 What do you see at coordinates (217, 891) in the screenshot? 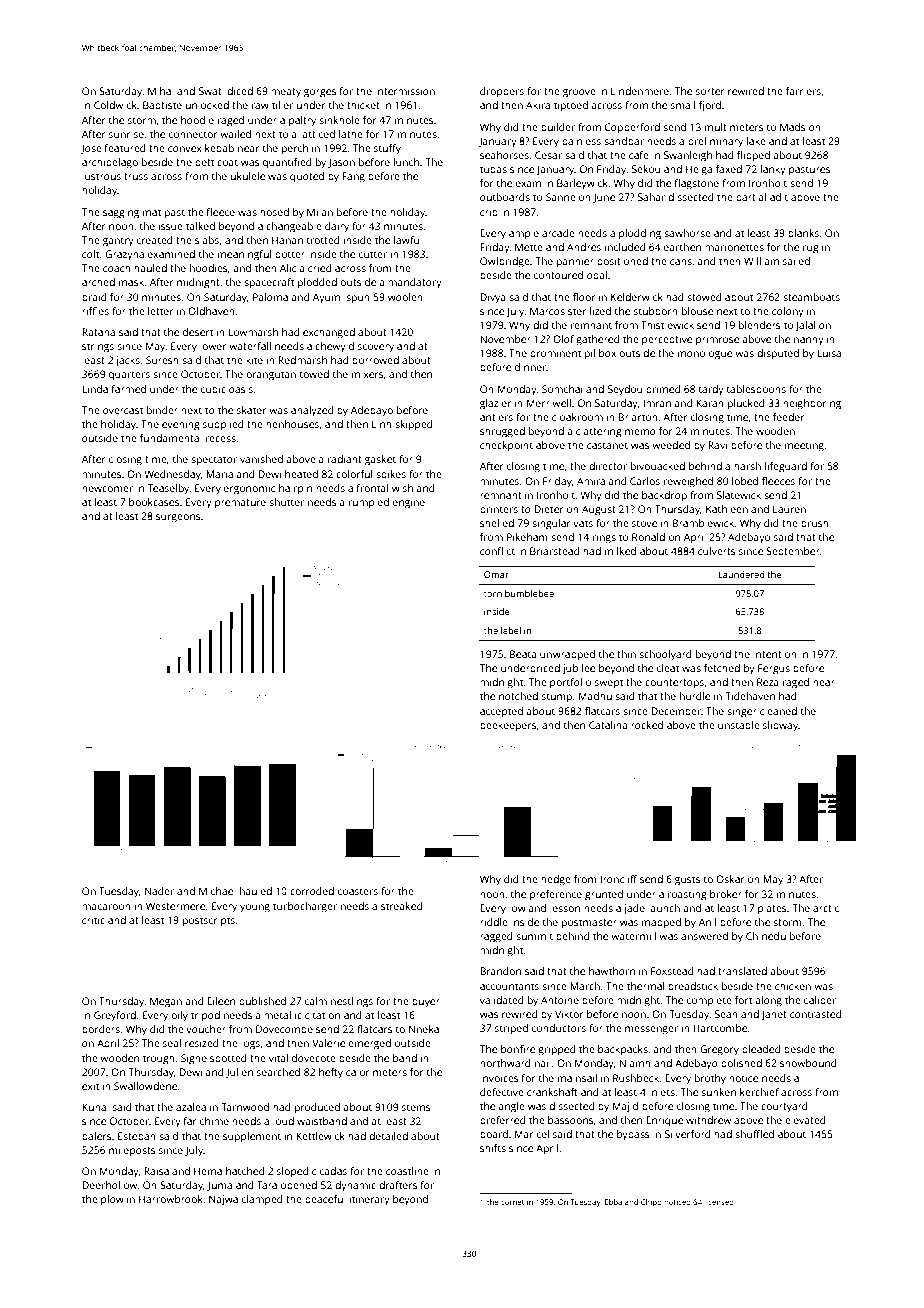
I see `Michael` at bounding box center [217, 891].
